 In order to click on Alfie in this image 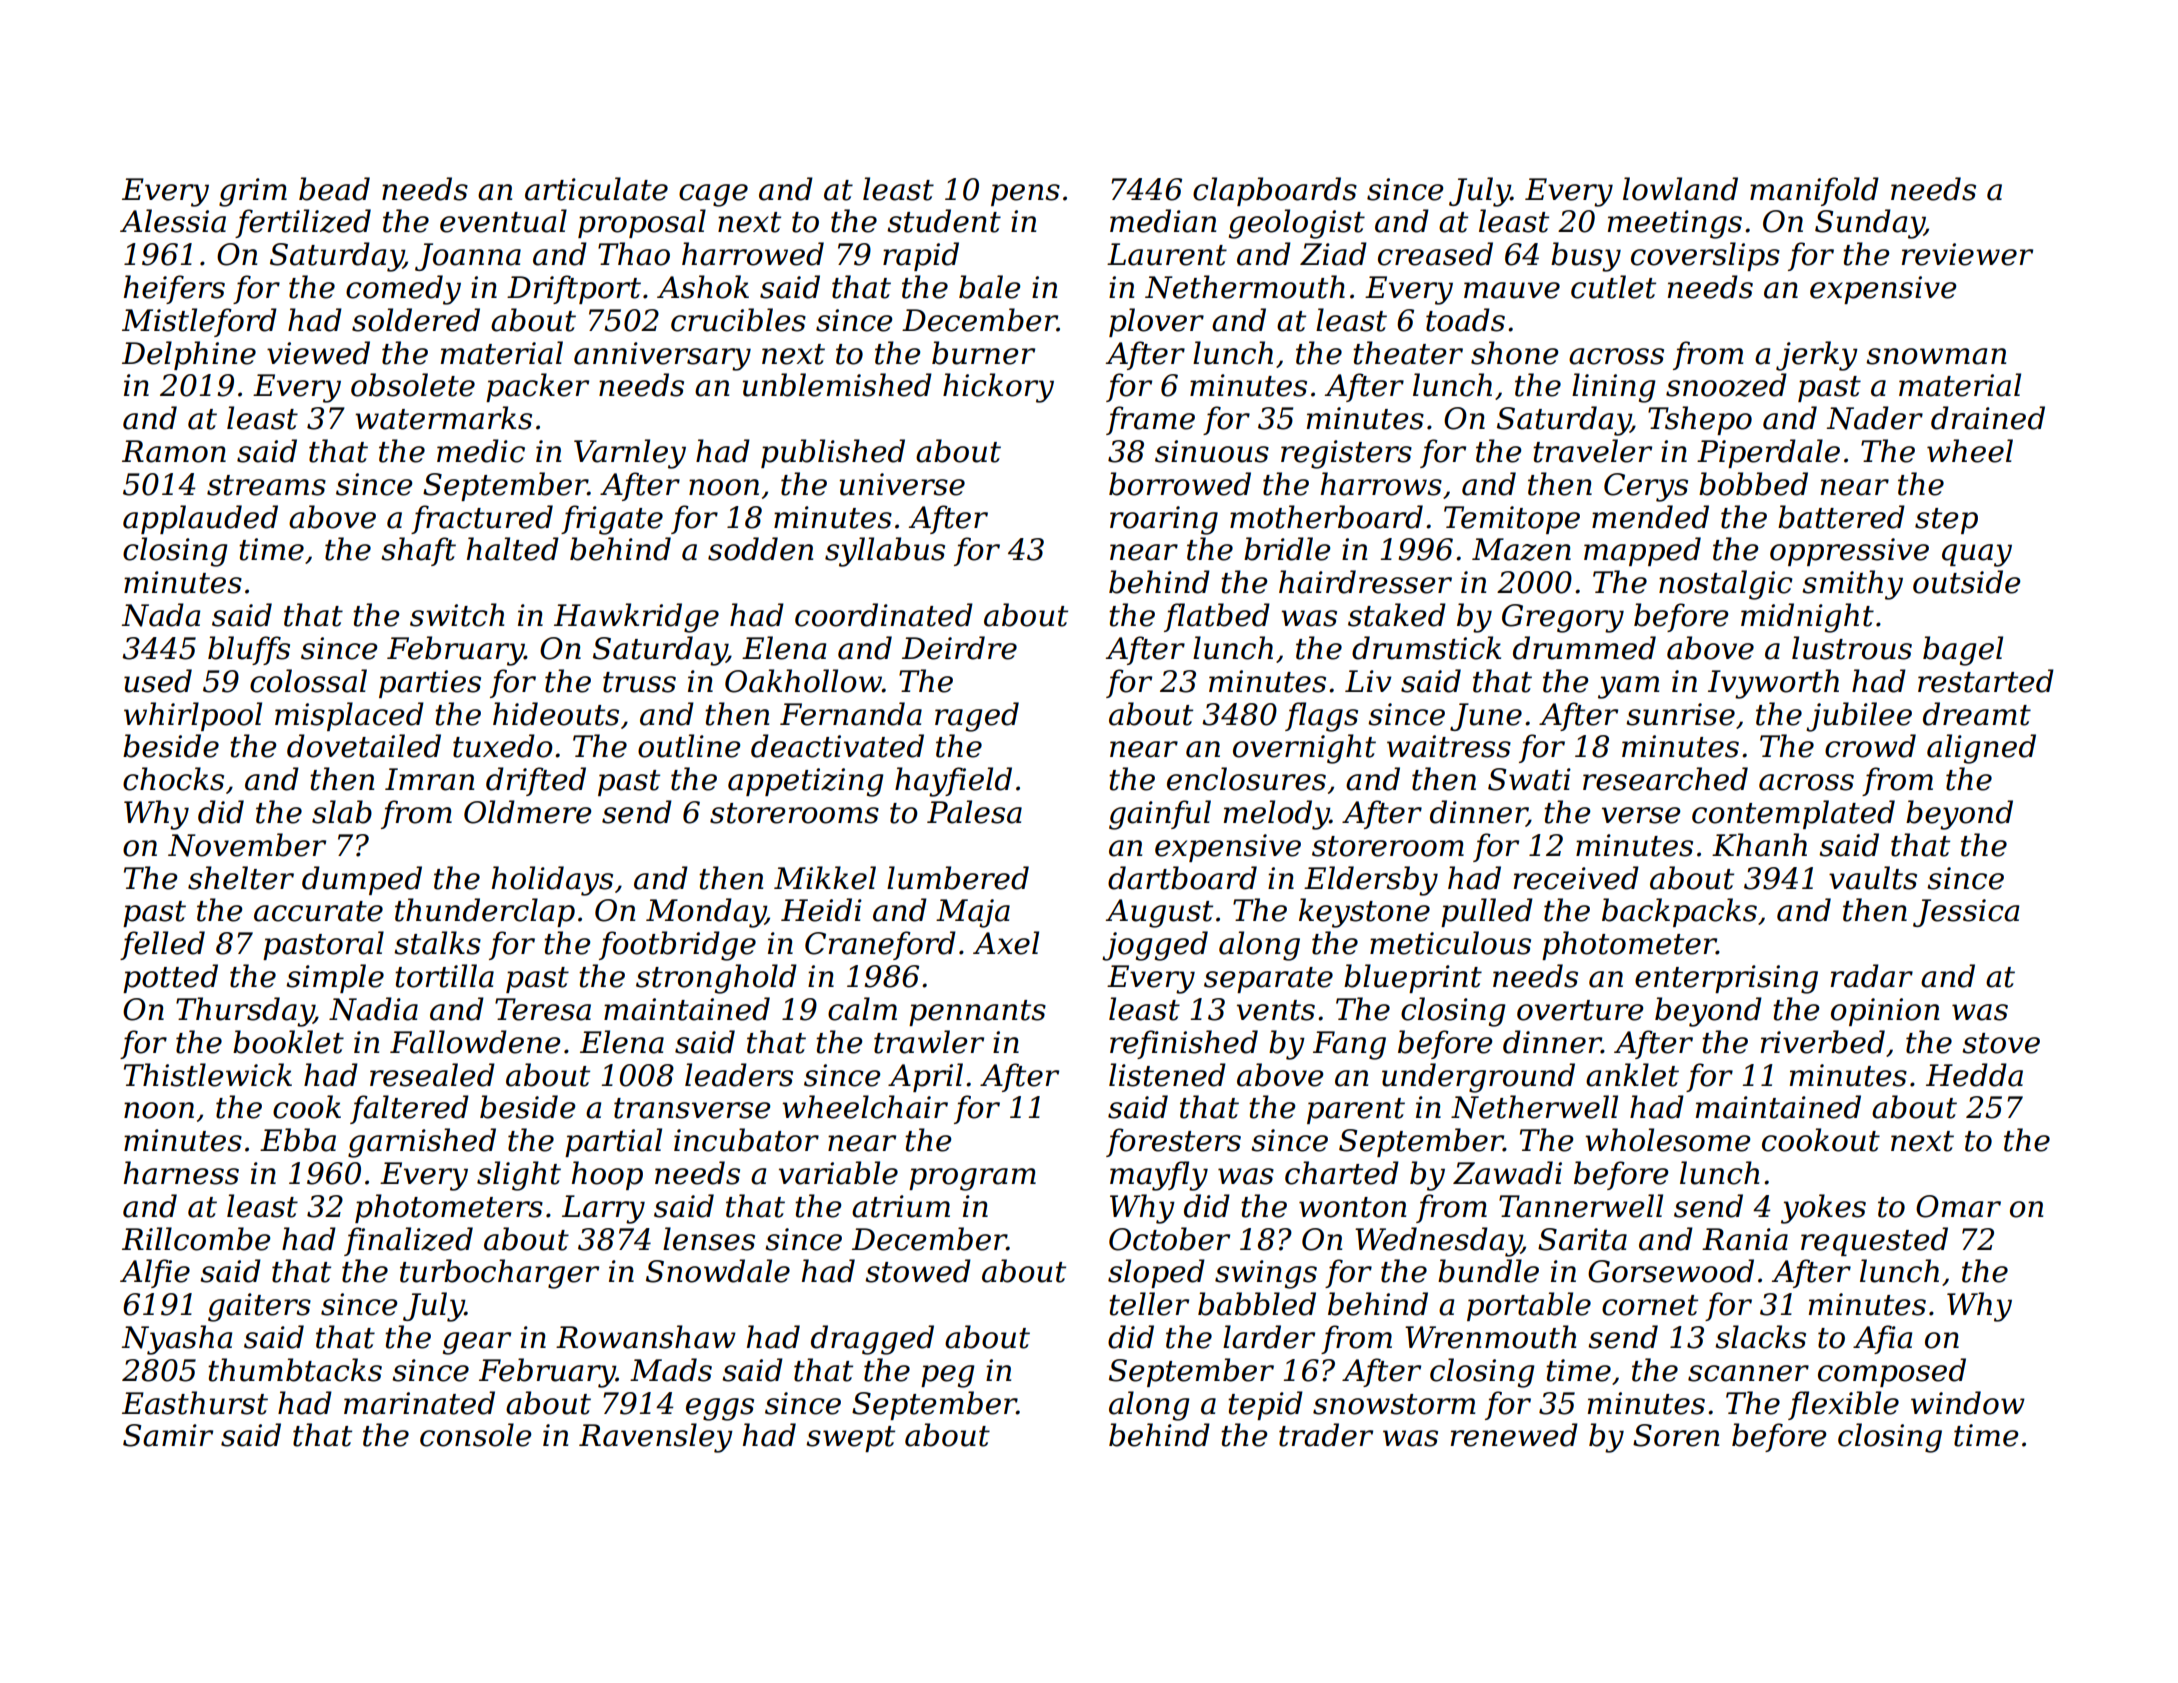, I will do `click(155, 1273)`.
